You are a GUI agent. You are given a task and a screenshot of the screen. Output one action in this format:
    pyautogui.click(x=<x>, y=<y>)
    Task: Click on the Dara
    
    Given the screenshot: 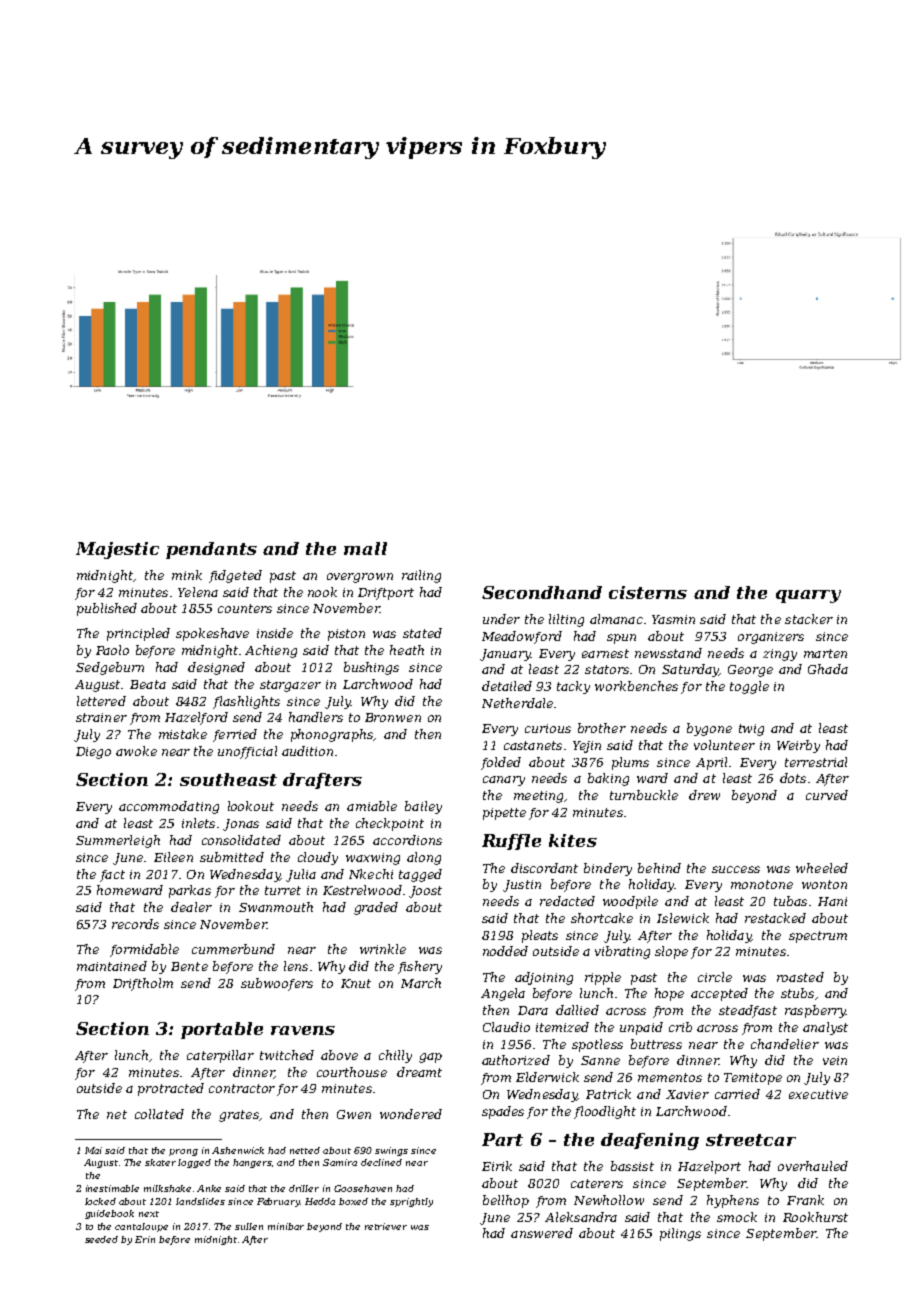 What is the action you would take?
    pyautogui.click(x=533, y=1010)
